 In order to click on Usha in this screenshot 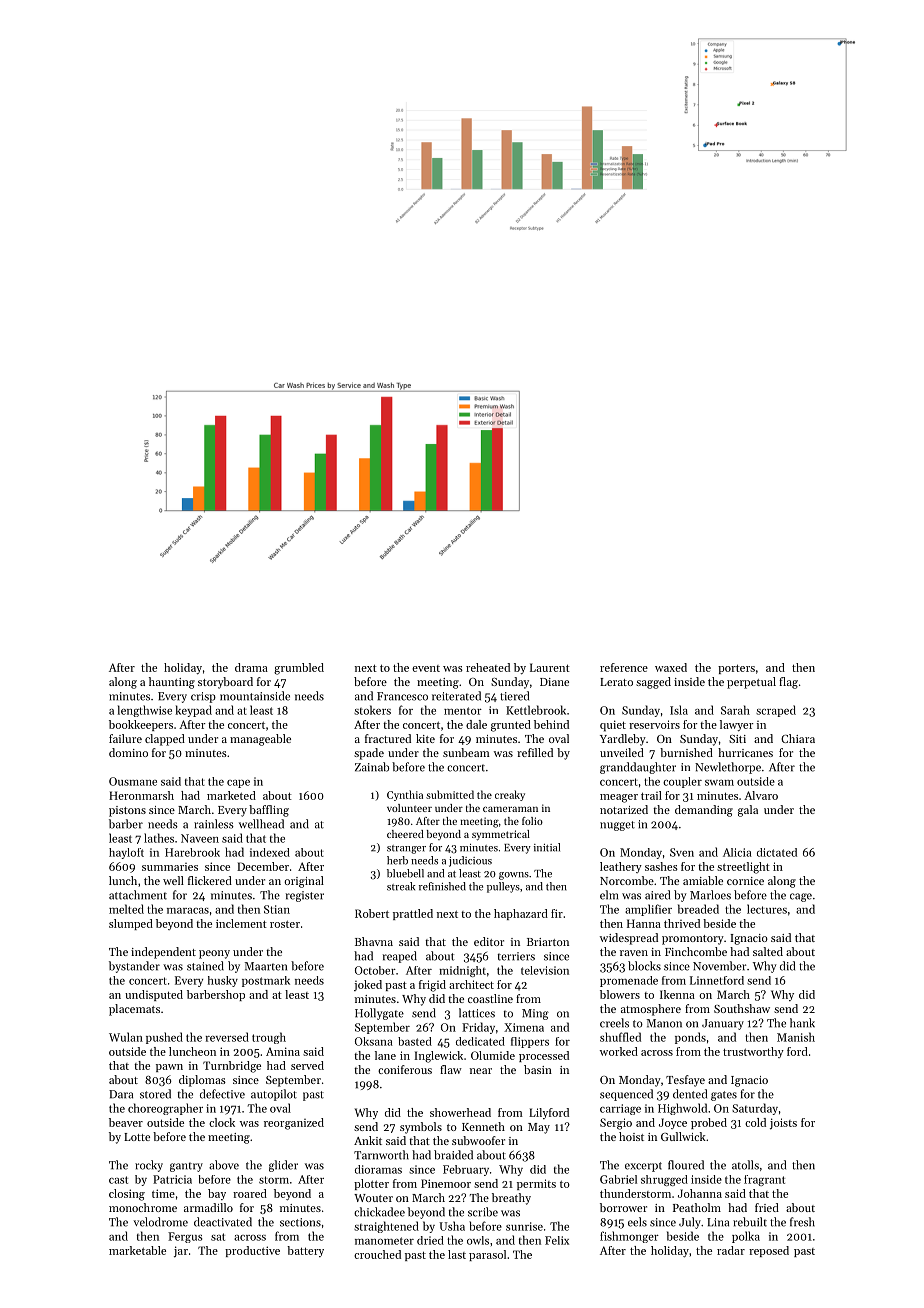, I will do `click(452, 1226)`.
